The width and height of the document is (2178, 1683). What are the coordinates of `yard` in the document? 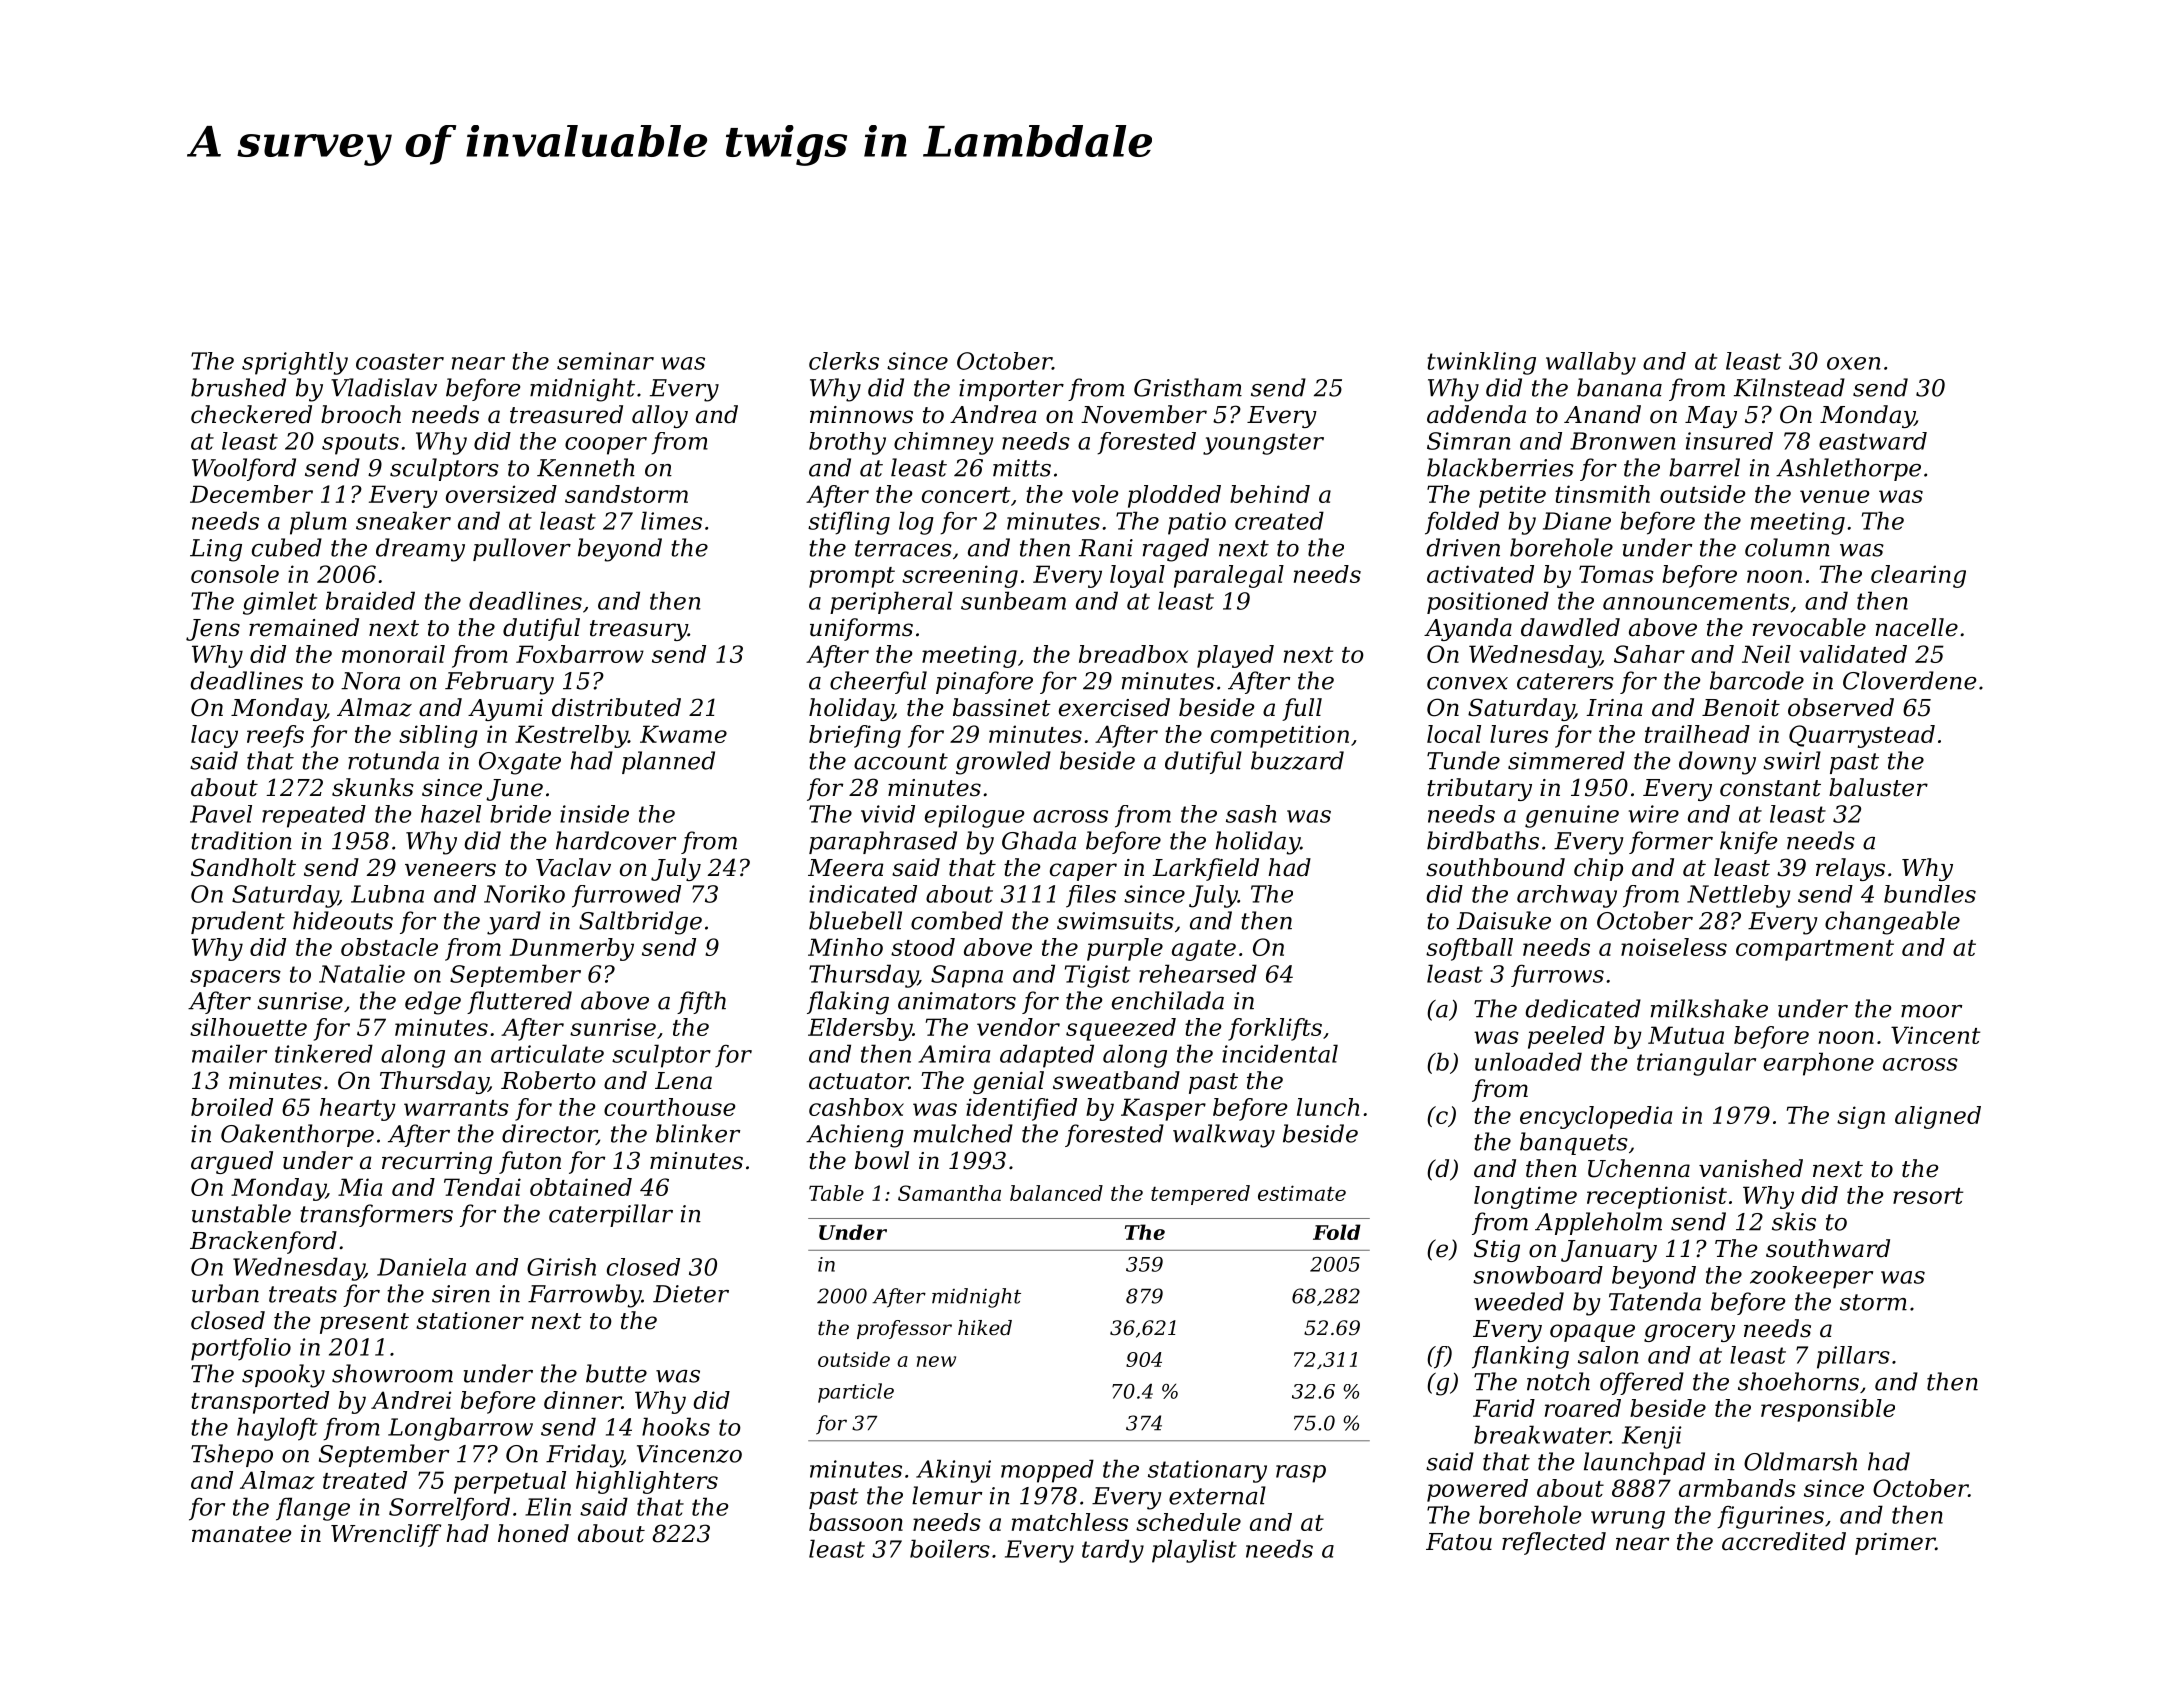 It's located at (514, 923).
